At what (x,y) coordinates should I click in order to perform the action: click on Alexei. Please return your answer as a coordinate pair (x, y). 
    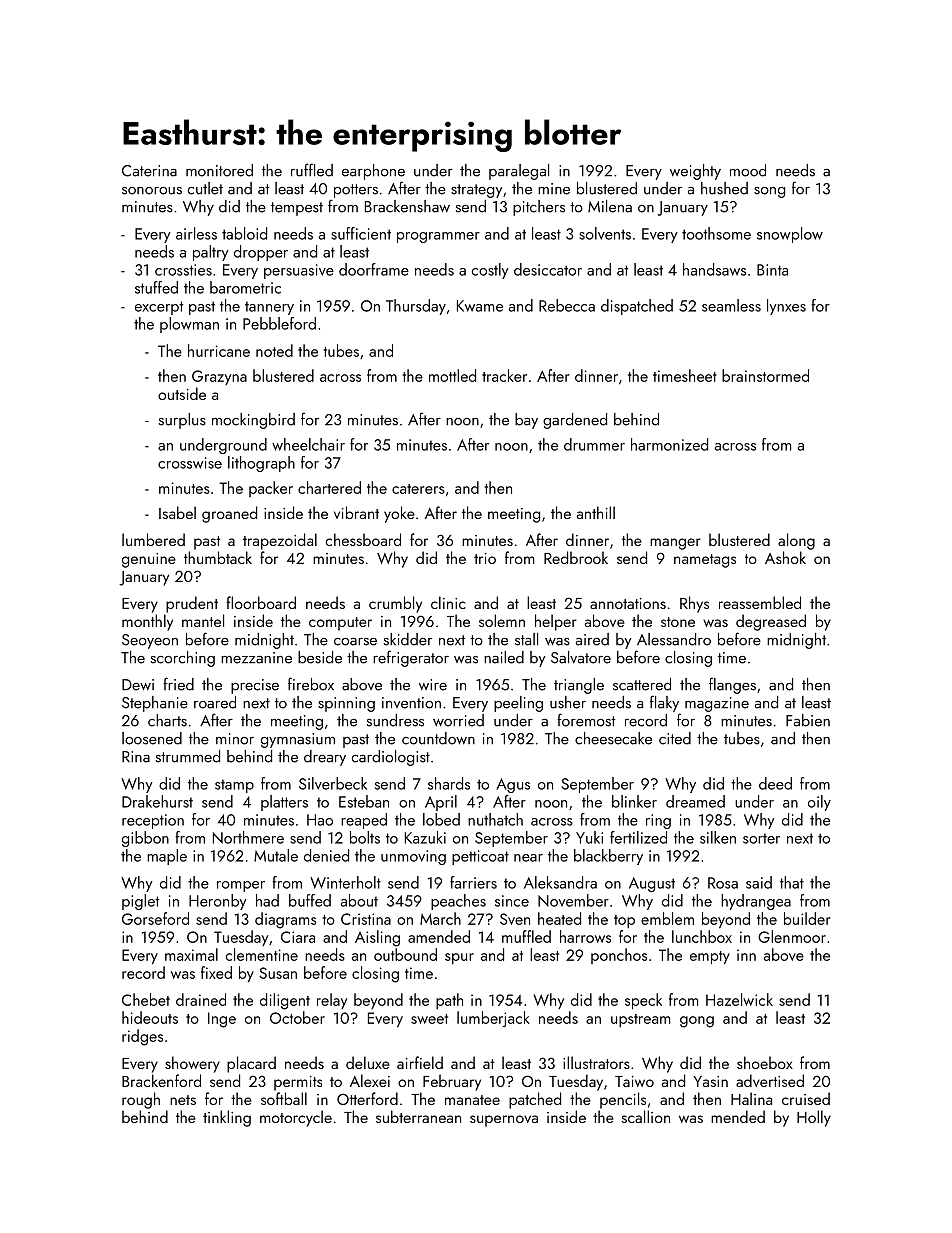
    Looking at the image, I should click on (370, 1080).
